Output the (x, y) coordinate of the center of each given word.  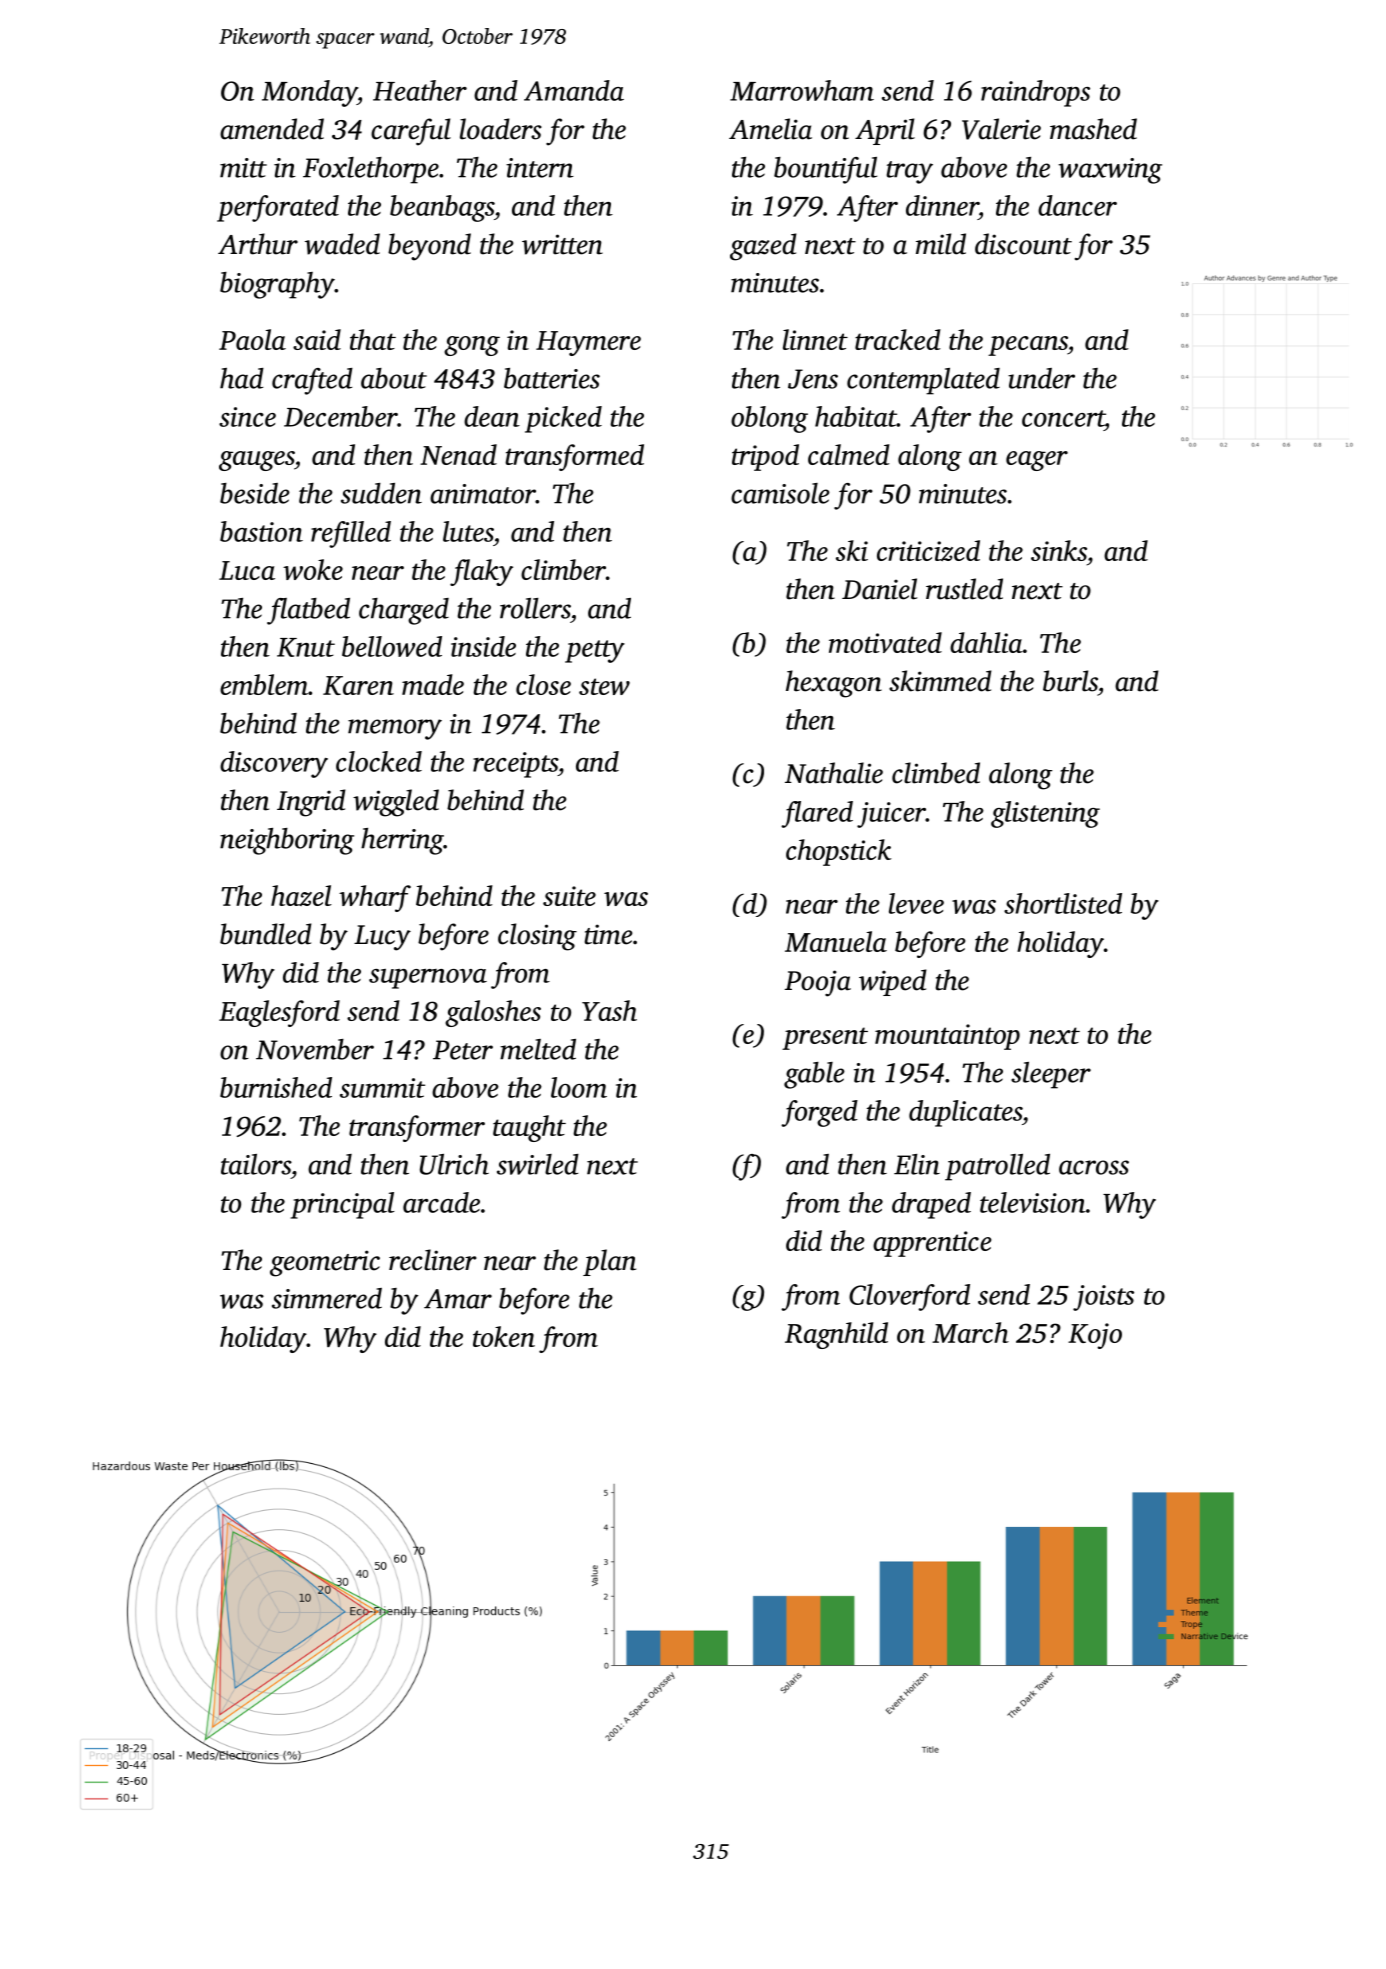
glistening (1045, 814)
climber (563, 569)
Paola (252, 339)
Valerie (1001, 129)
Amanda (574, 90)
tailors (256, 1164)
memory (395, 729)
